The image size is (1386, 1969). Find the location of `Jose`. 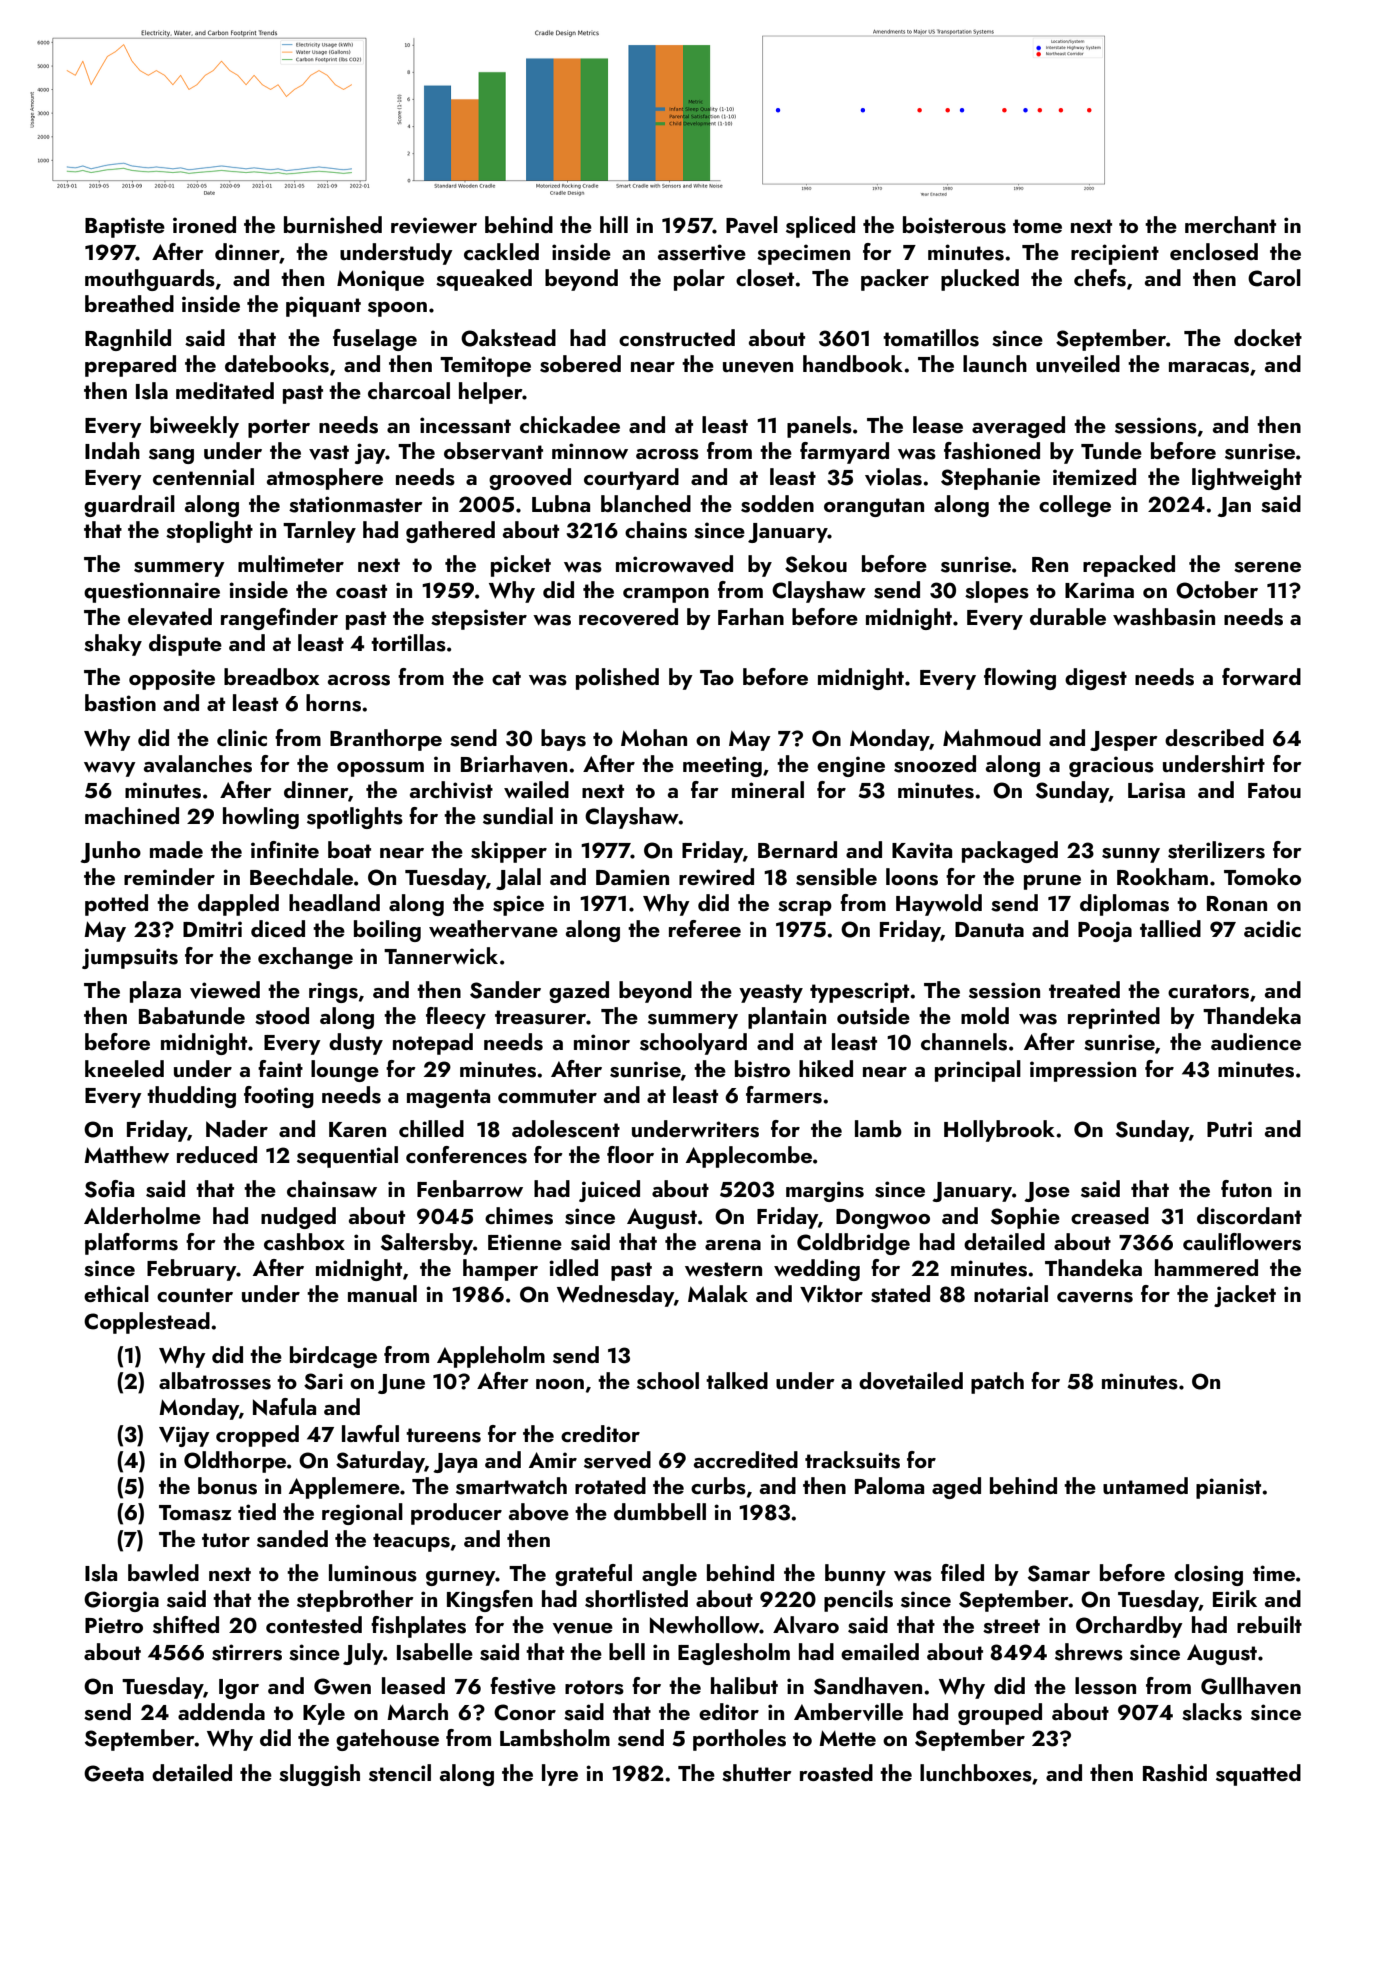

Jose is located at coordinates (1047, 1192).
